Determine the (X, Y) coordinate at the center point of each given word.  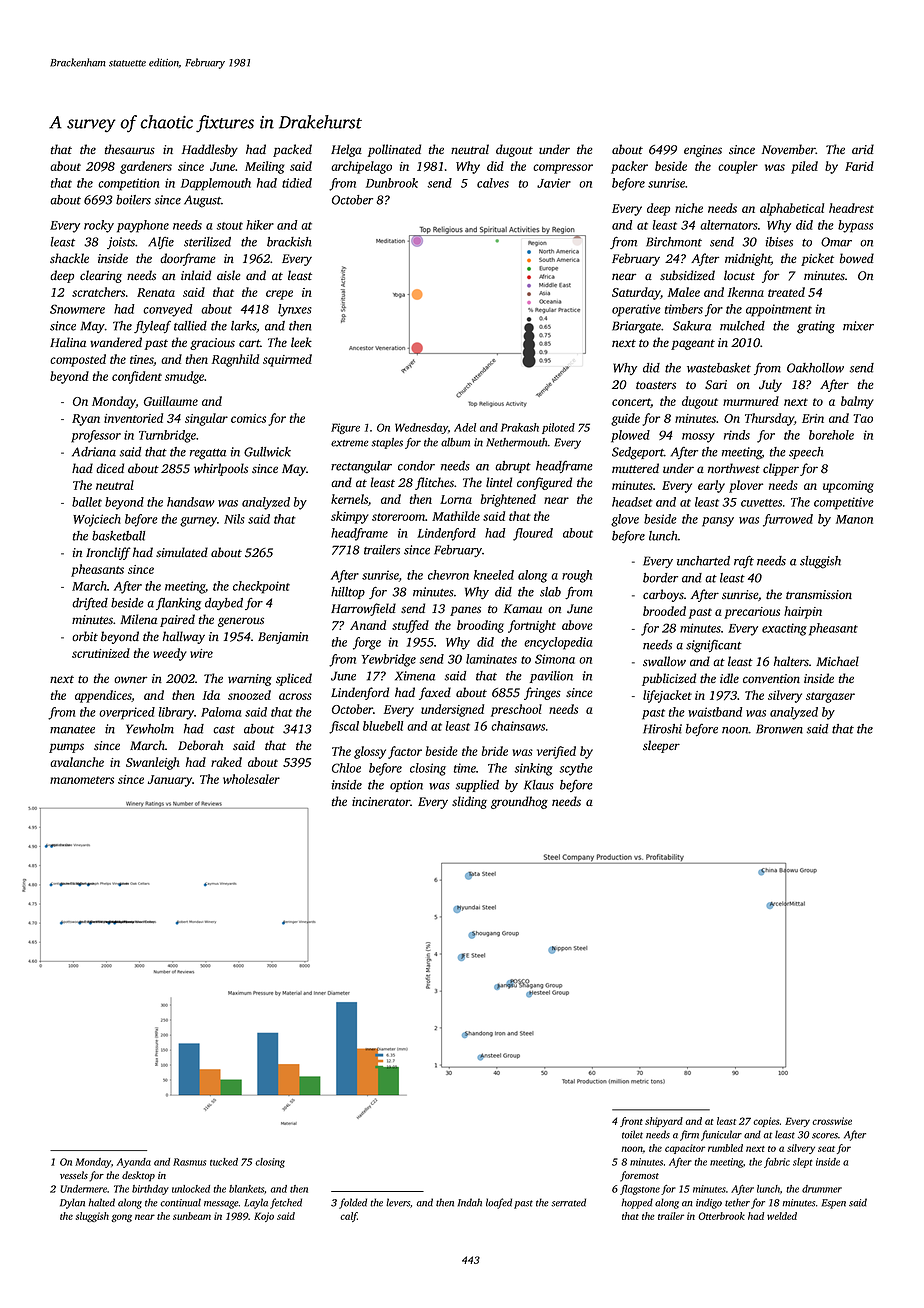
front (631, 1122)
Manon (854, 519)
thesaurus (130, 149)
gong (121, 1218)
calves (493, 183)
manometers (82, 780)
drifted (90, 603)
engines (703, 151)
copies (766, 1122)
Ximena (415, 676)
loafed (499, 1203)
